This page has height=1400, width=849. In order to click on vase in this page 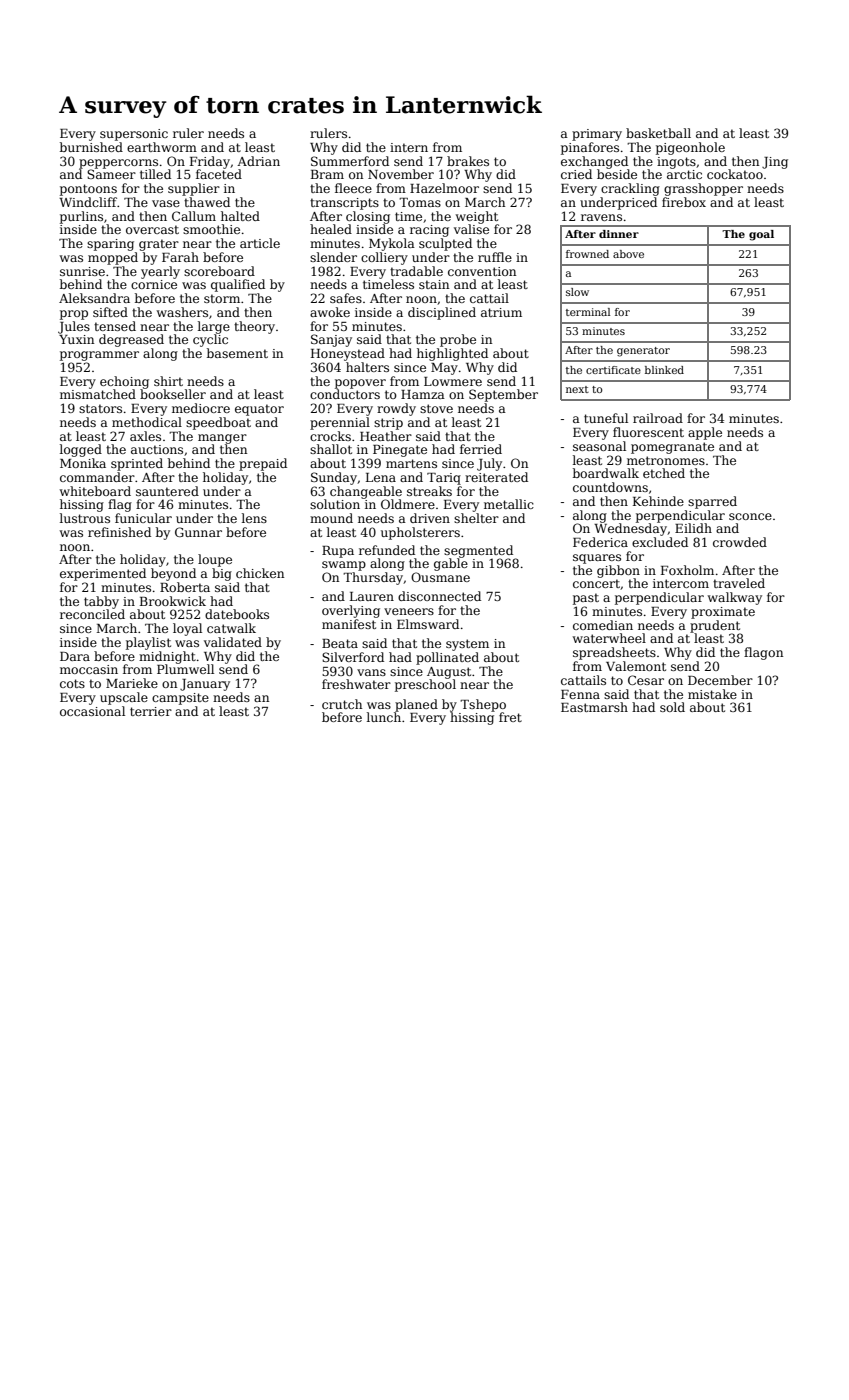, I will do `click(166, 203)`.
